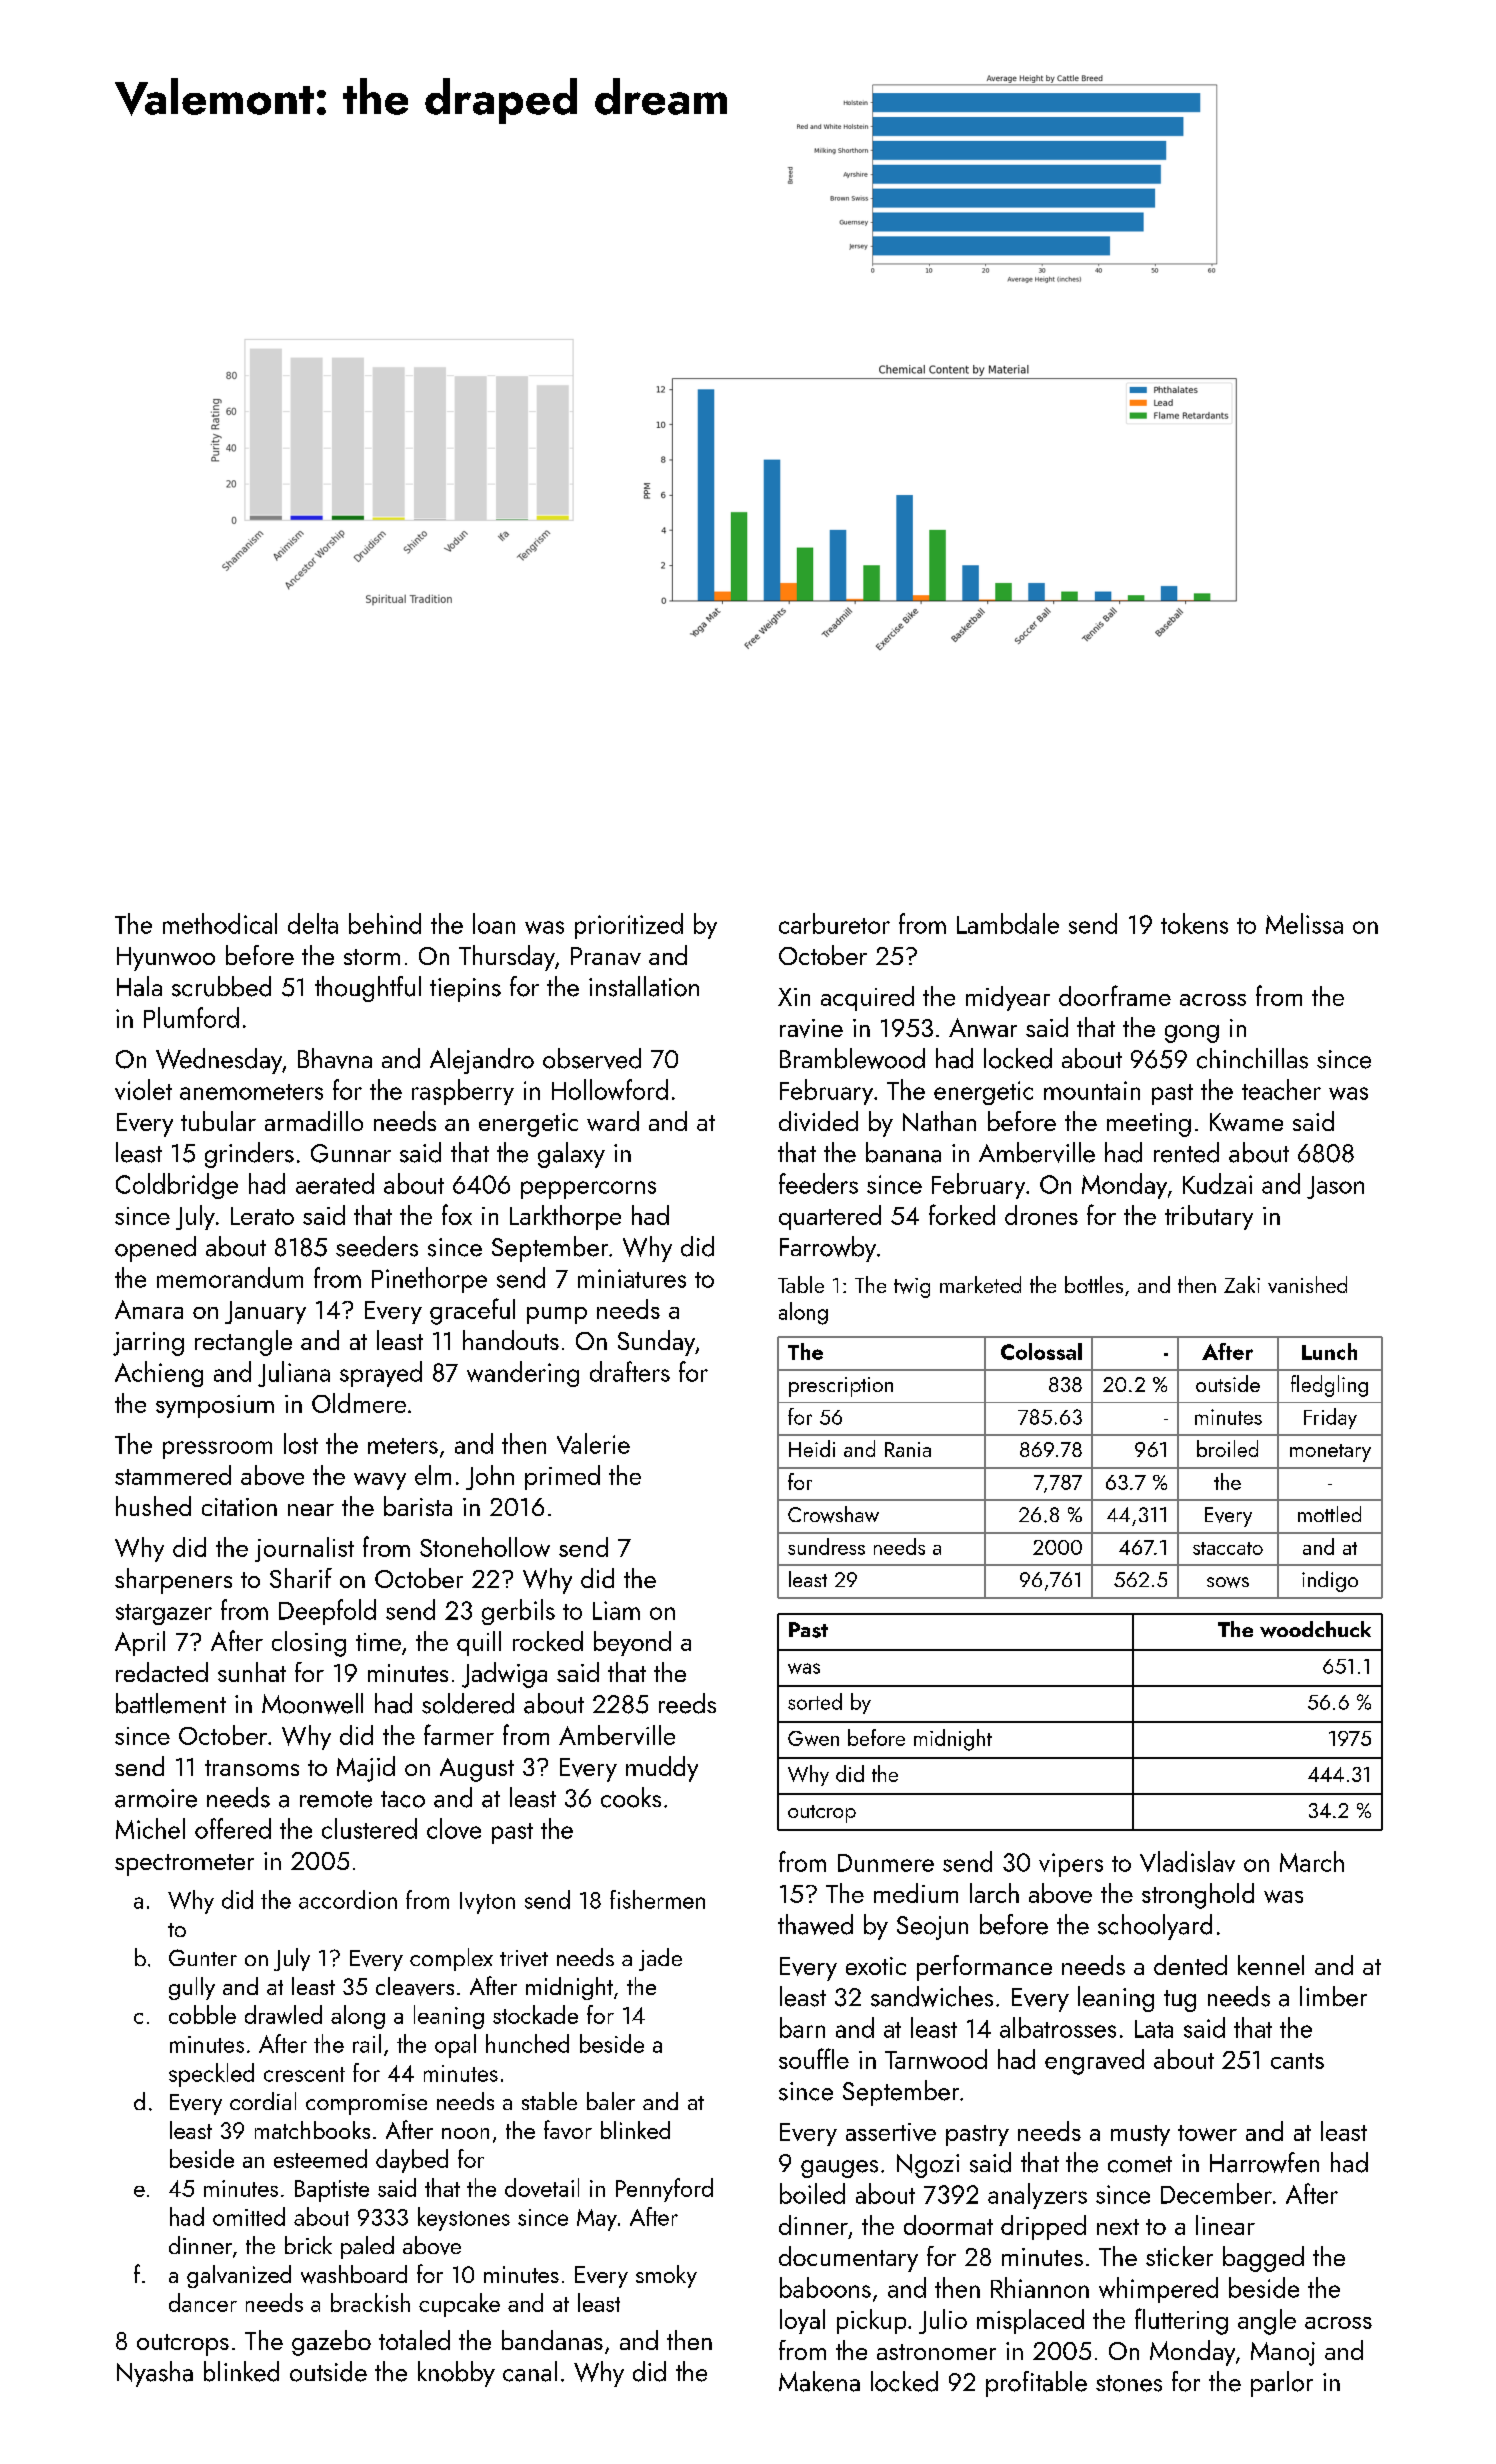 The width and height of the screenshot is (1496, 2464). What do you see at coordinates (309, 1644) in the screenshot?
I see `closing` at bounding box center [309, 1644].
